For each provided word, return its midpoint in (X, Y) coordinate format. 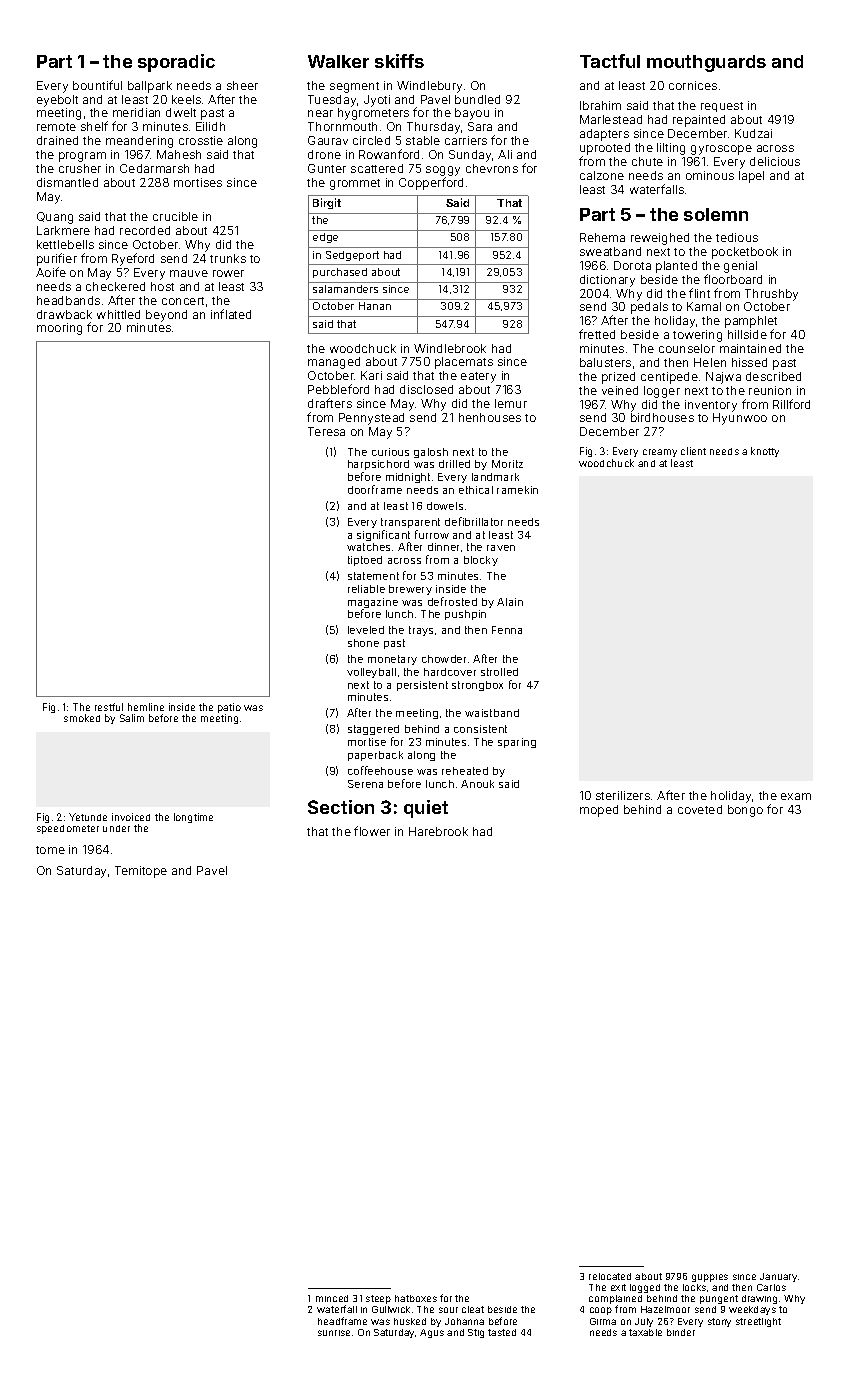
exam (796, 796)
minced (332, 1298)
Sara (480, 126)
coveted (700, 809)
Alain (510, 602)
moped (599, 811)
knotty (765, 452)
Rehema (602, 237)
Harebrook (438, 831)
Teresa (326, 431)
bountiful (97, 85)
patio (229, 708)
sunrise (334, 1333)
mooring (59, 329)
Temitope (141, 872)
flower (372, 831)
